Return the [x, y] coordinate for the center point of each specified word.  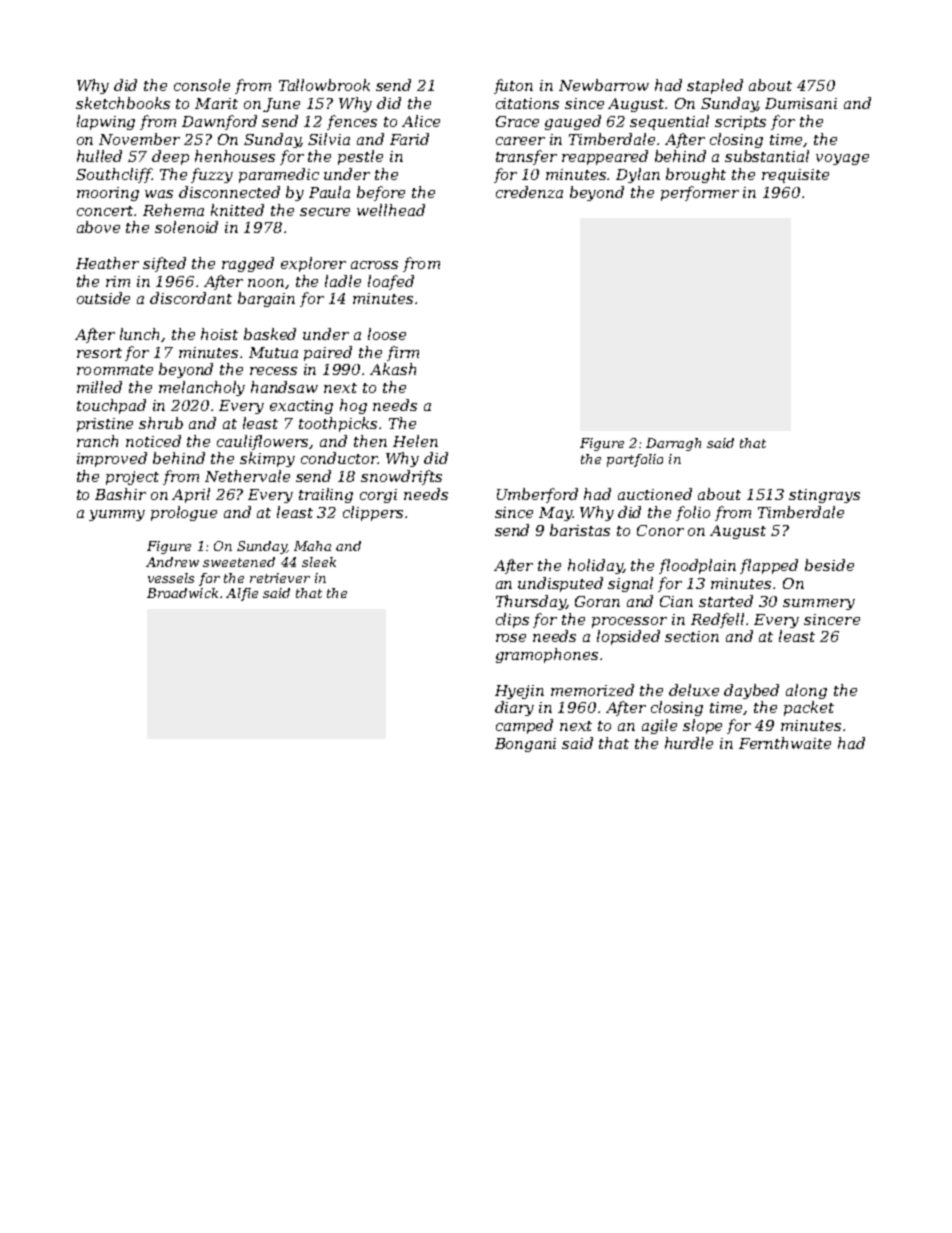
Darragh [673, 444]
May [555, 514]
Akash [393, 369]
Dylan [638, 175]
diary [514, 708]
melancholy [202, 388]
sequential [669, 122]
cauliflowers [263, 442]
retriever [280, 578]
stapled [715, 86]
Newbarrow [604, 85]
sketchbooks [123, 103]
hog [353, 406]
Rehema [173, 210]
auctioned [655, 494]
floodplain [697, 566]
